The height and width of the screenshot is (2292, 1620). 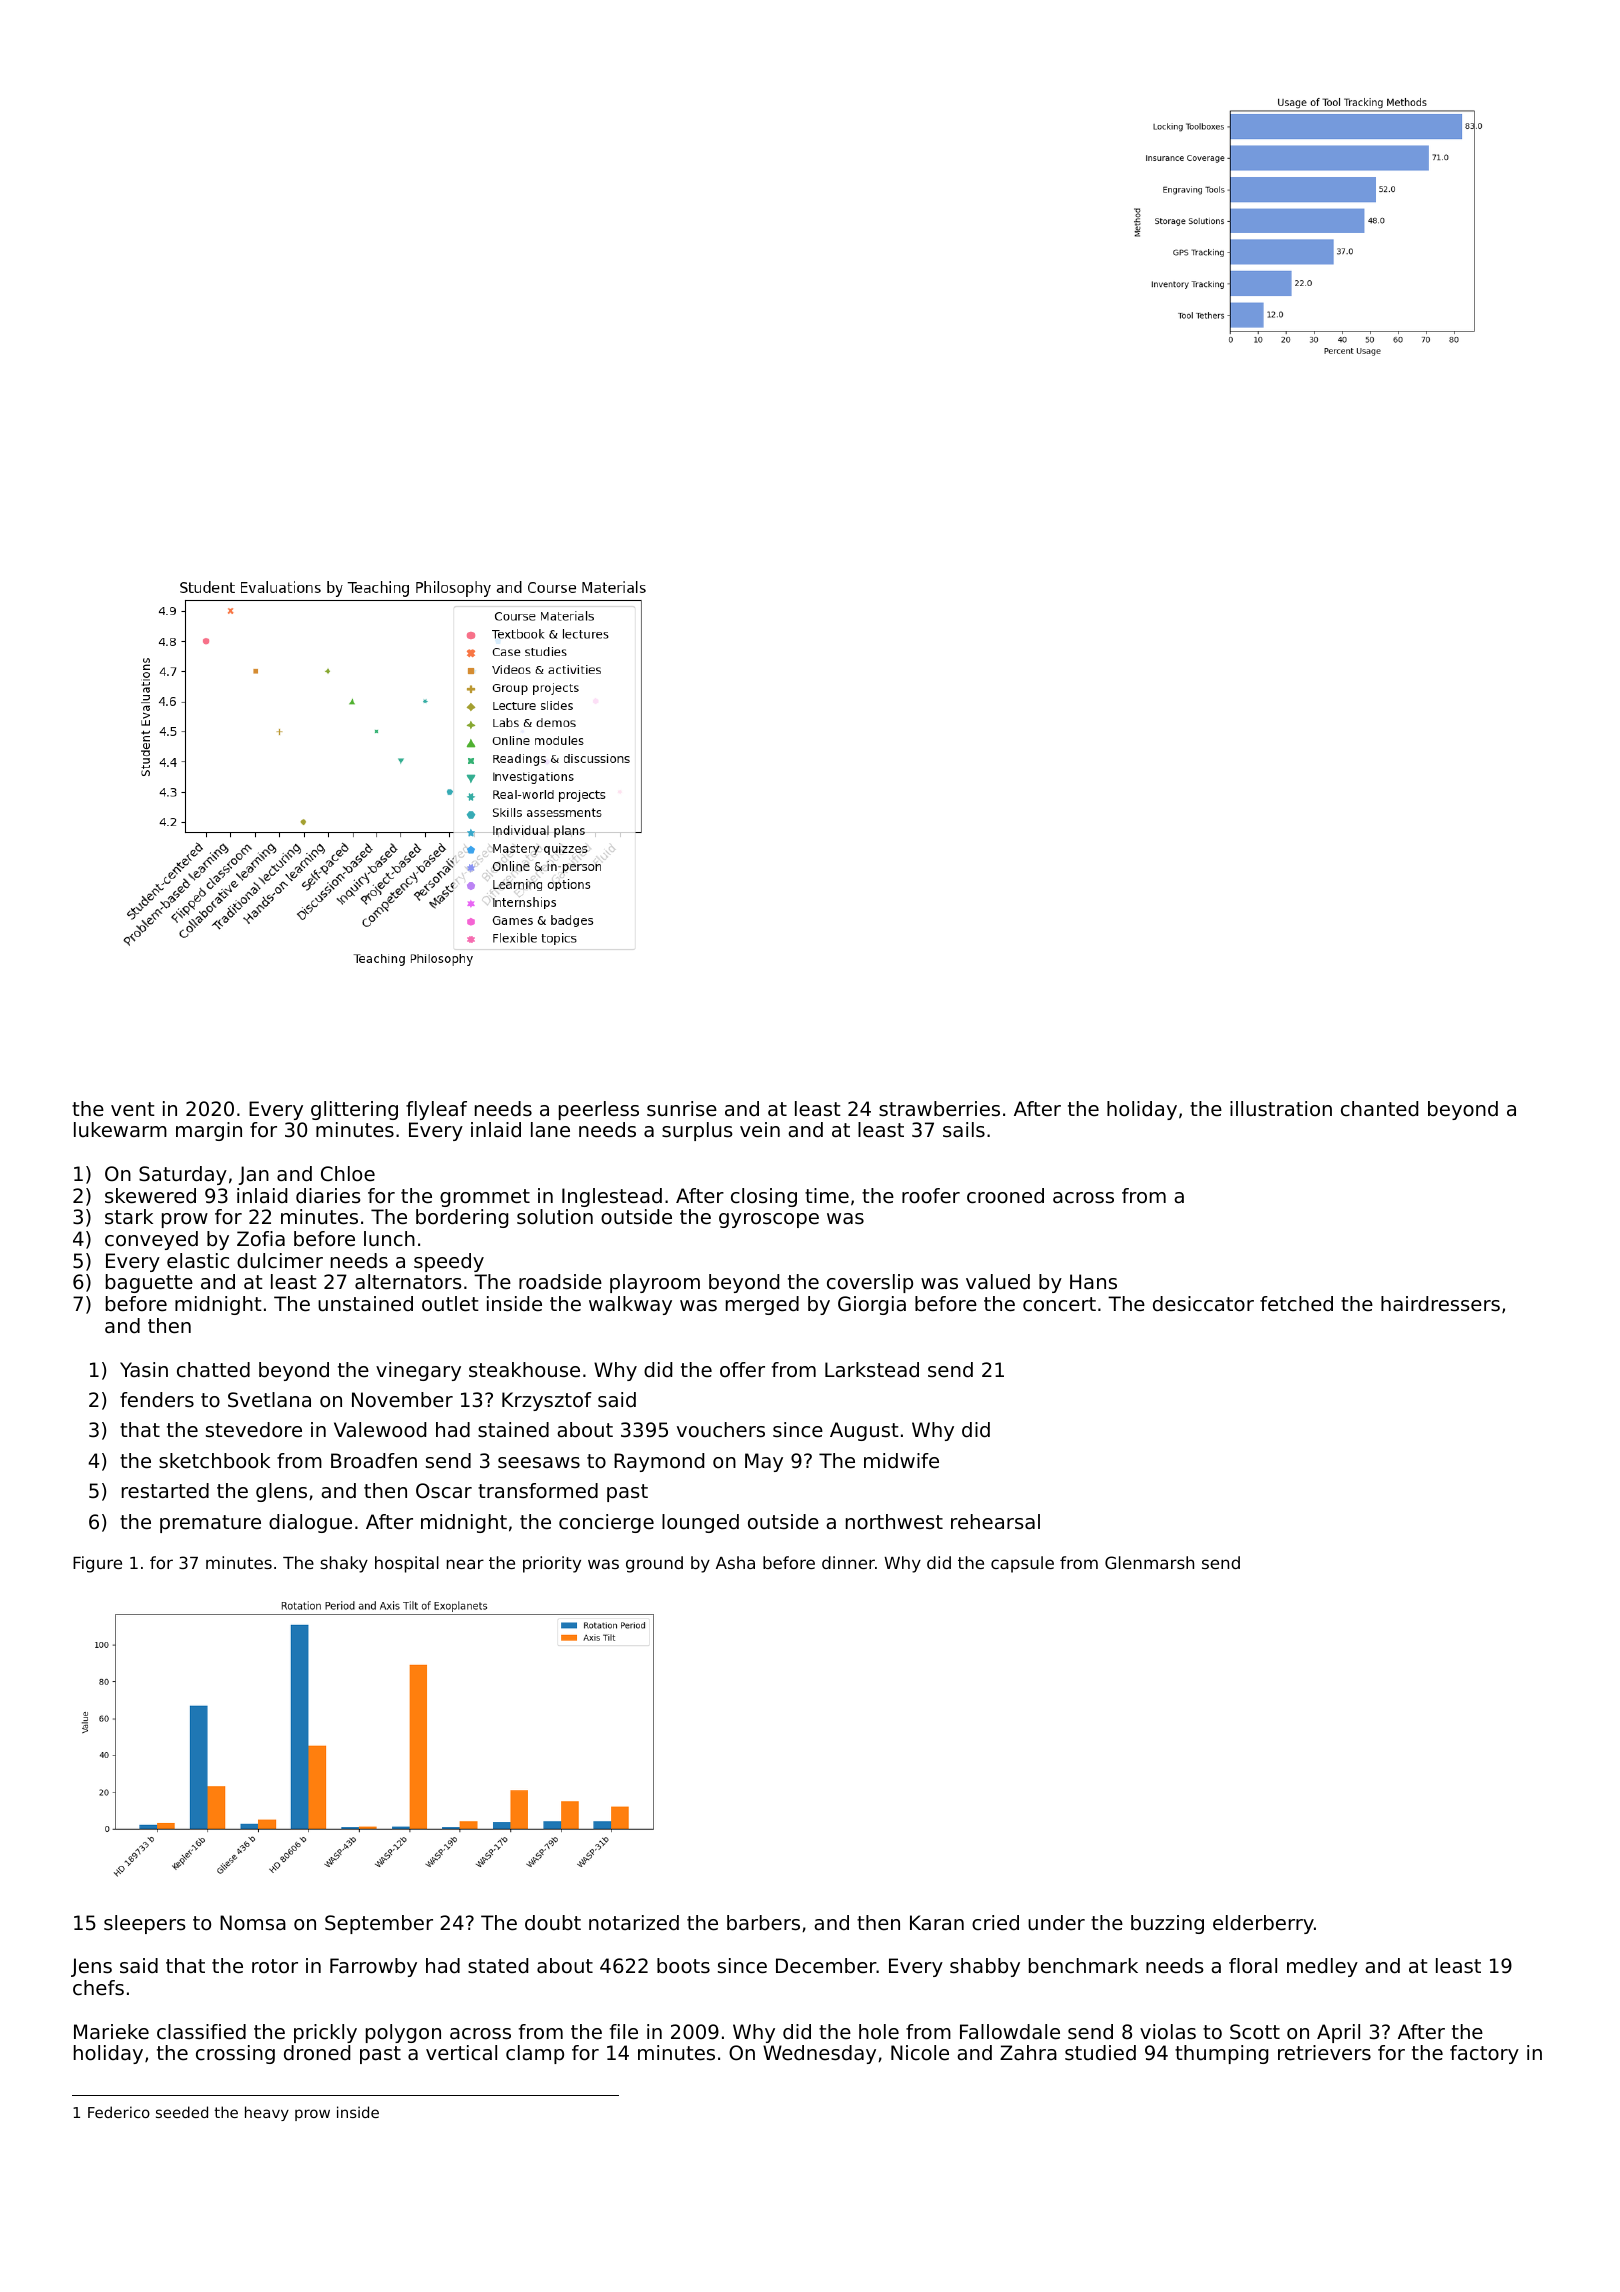 What do you see at coordinates (654, 1564) in the screenshot?
I see `ground` at bounding box center [654, 1564].
